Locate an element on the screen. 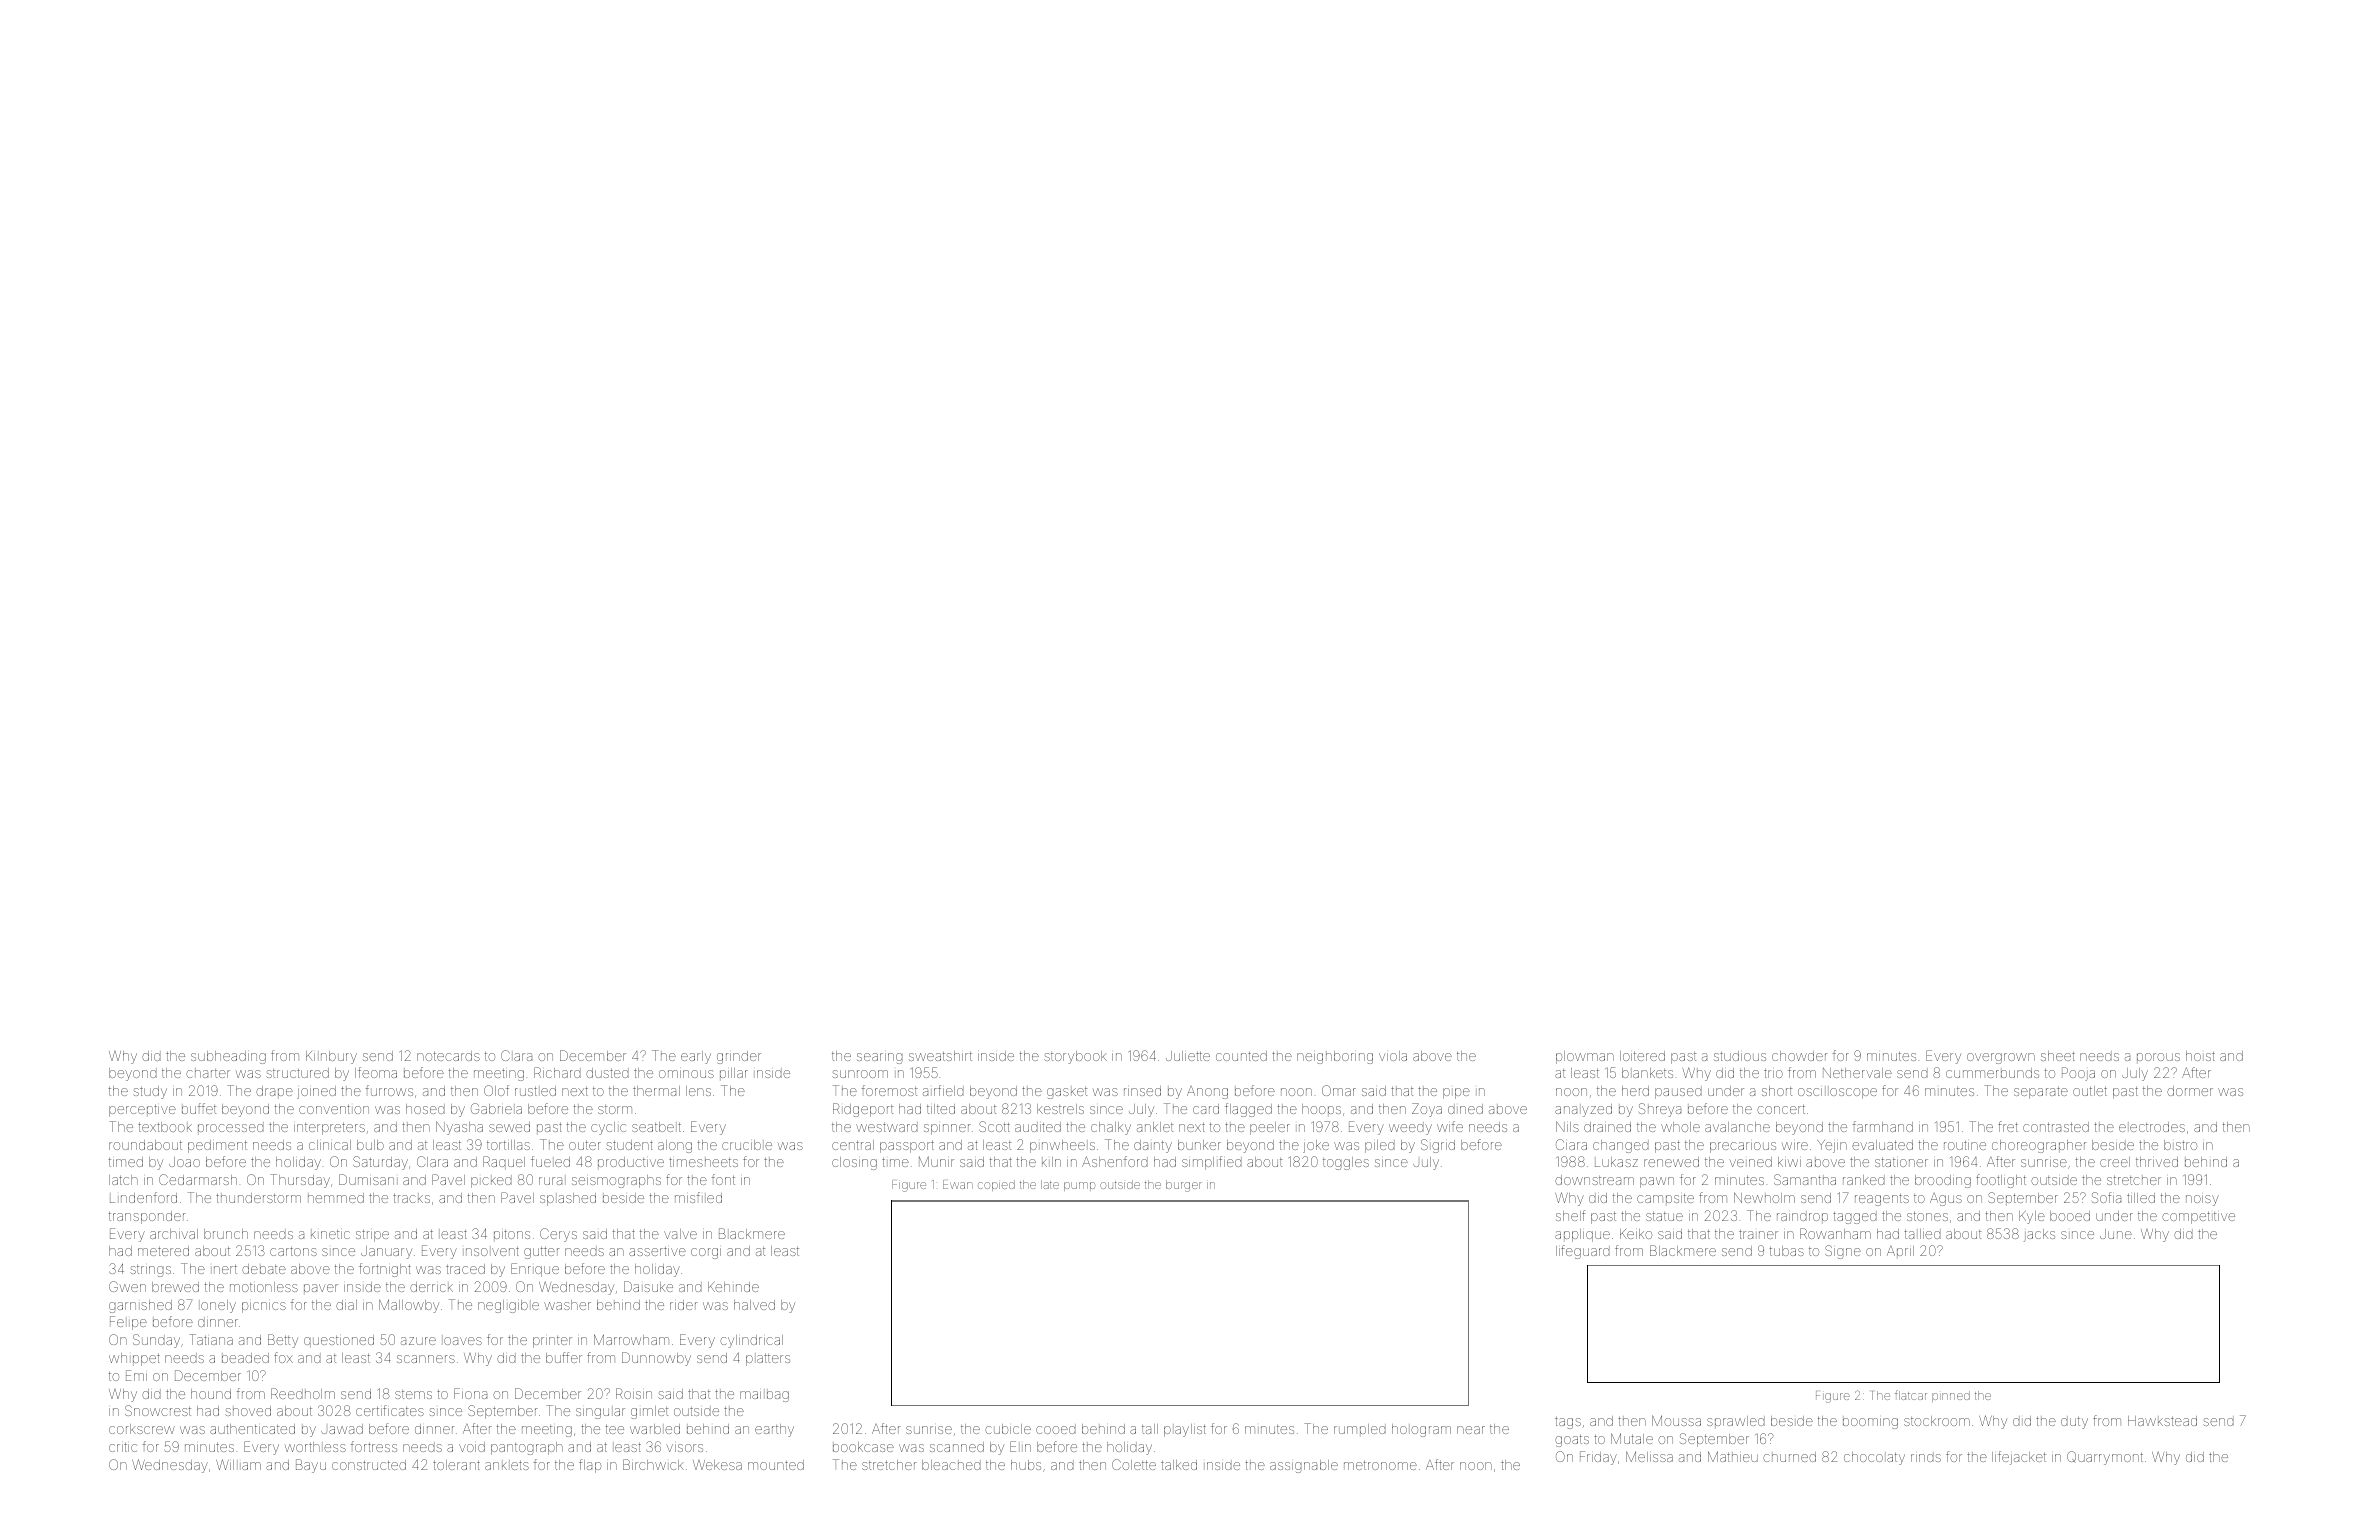 The width and height of the screenshot is (2360, 1527). cooed is located at coordinates (1056, 1429).
